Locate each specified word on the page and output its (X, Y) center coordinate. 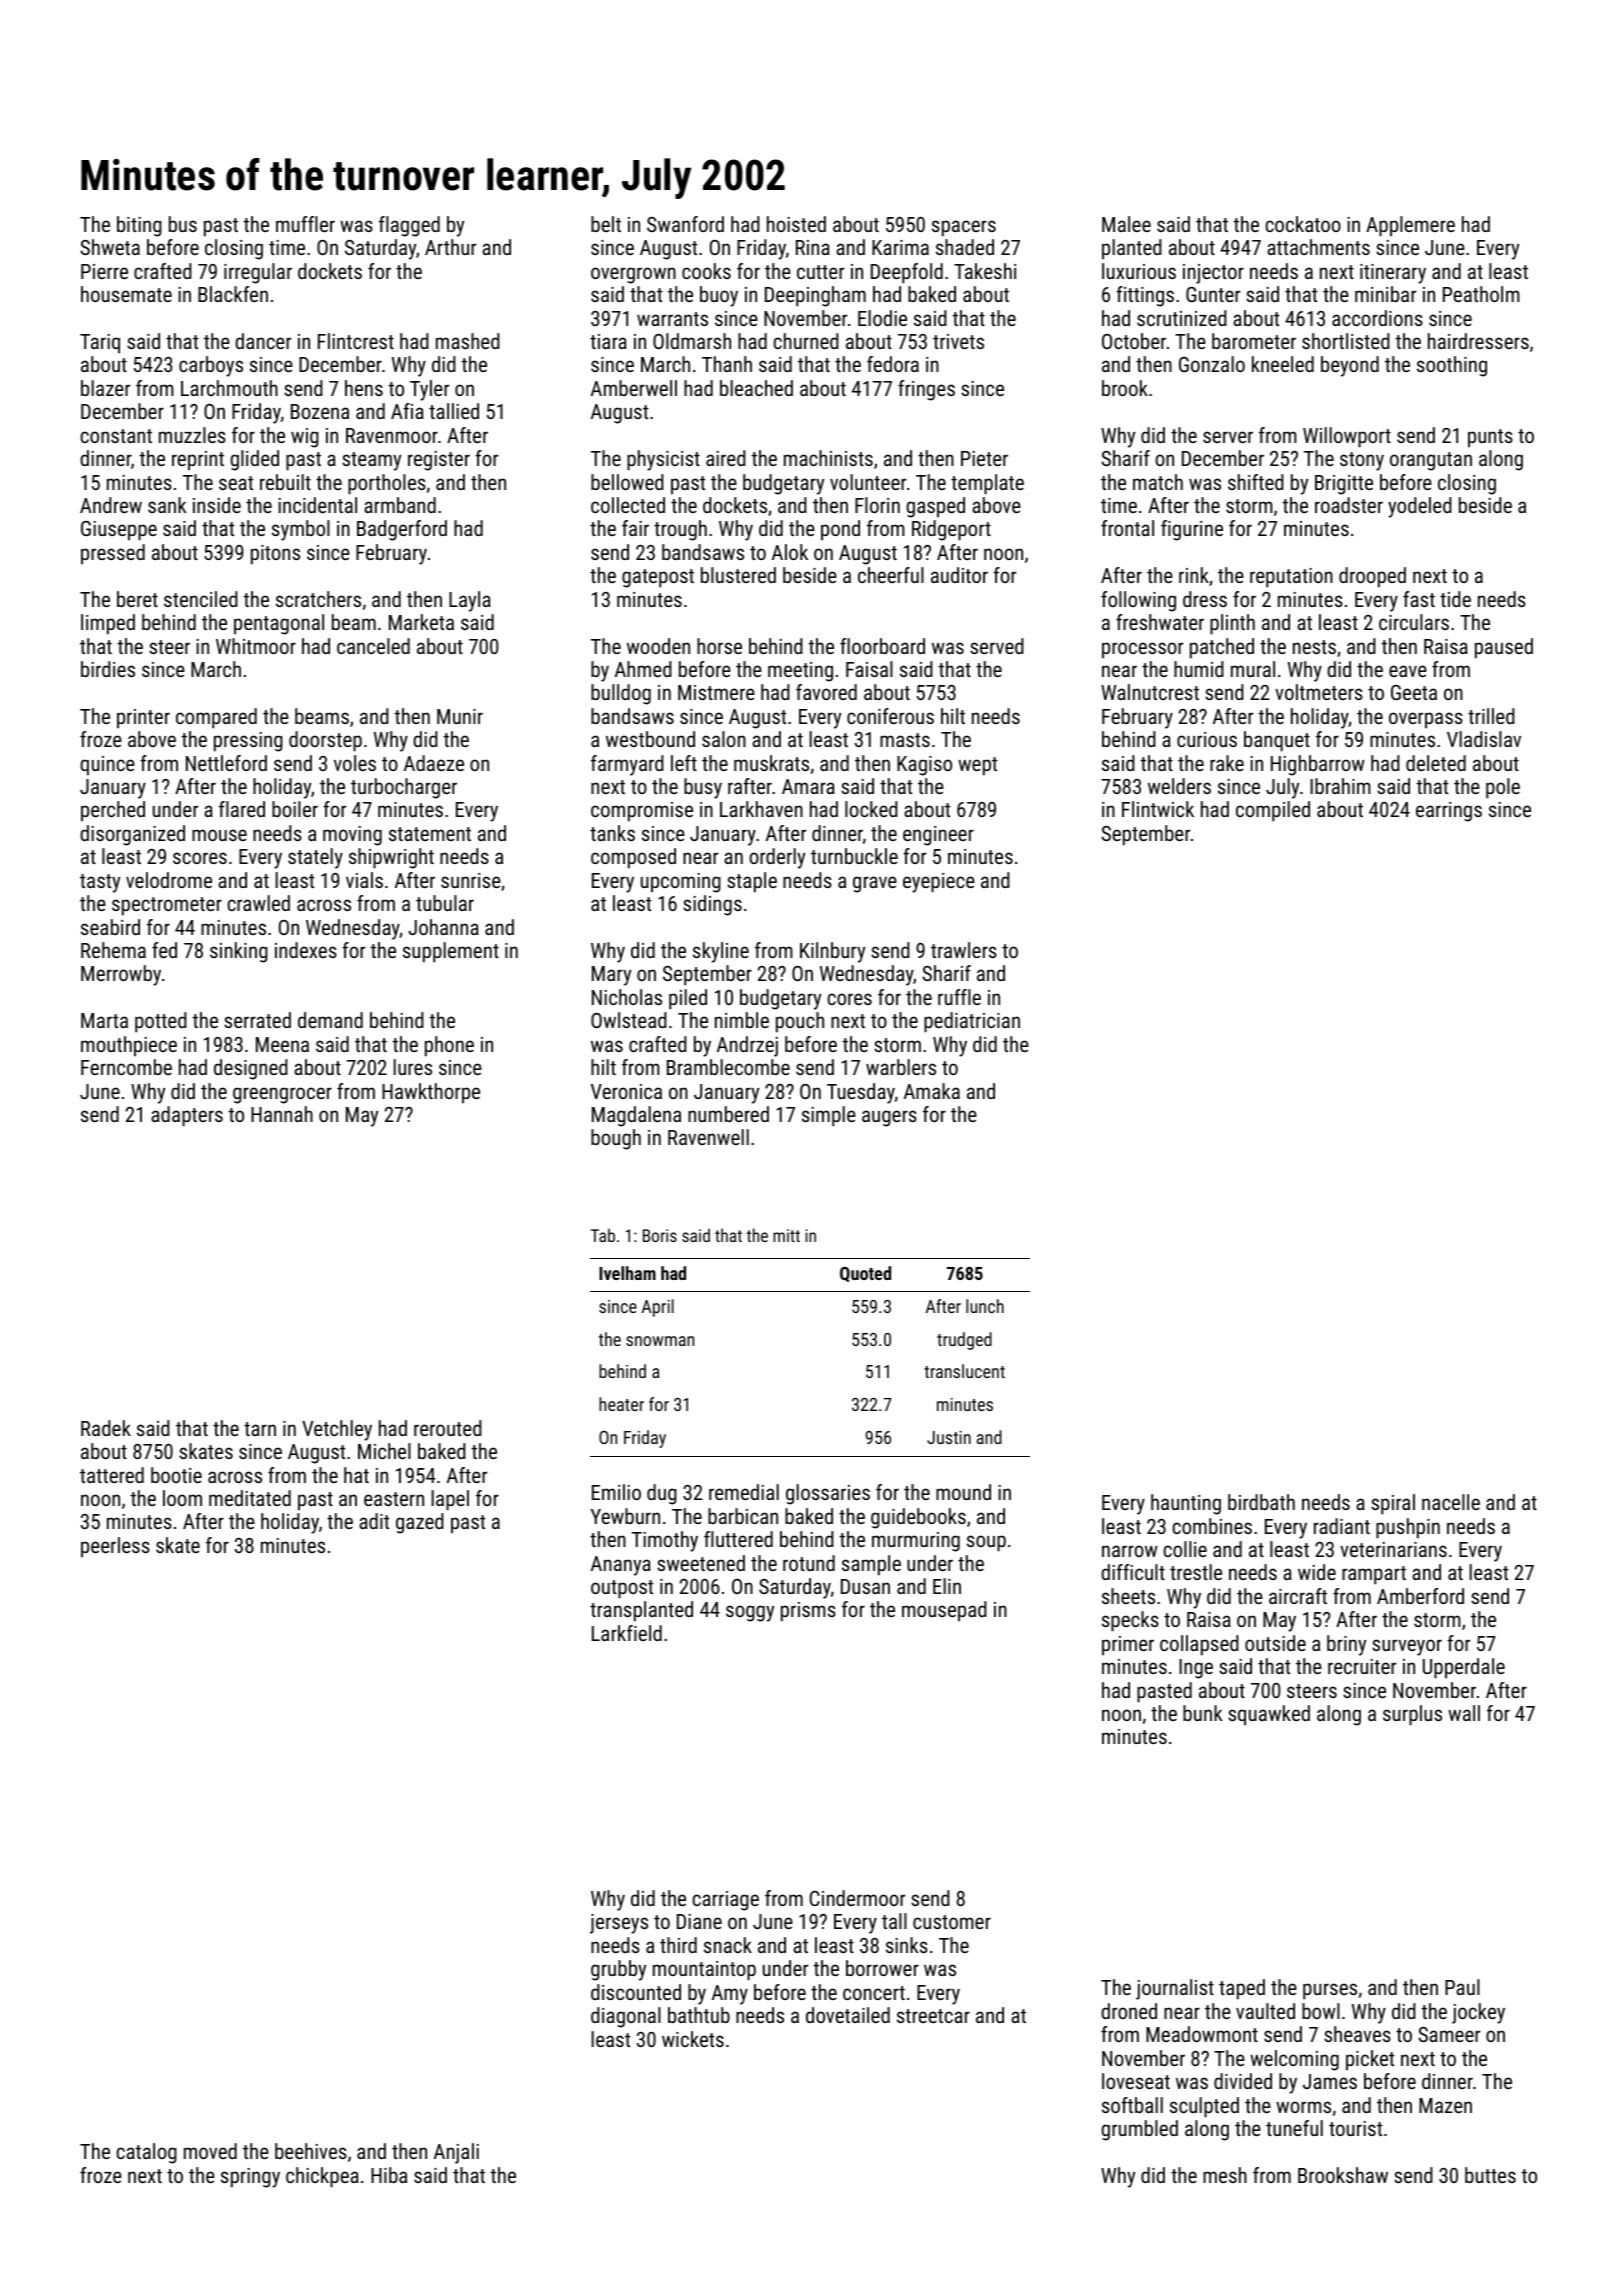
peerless (115, 1547)
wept (977, 766)
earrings (1449, 812)
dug (662, 1494)
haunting (1186, 1504)
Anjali (456, 2153)
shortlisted (1346, 341)
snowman (660, 1341)
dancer (263, 341)
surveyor (1407, 1647)
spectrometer (167, 906)
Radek (106, 1428)
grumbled (1139, 2130)
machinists (828, 458)
